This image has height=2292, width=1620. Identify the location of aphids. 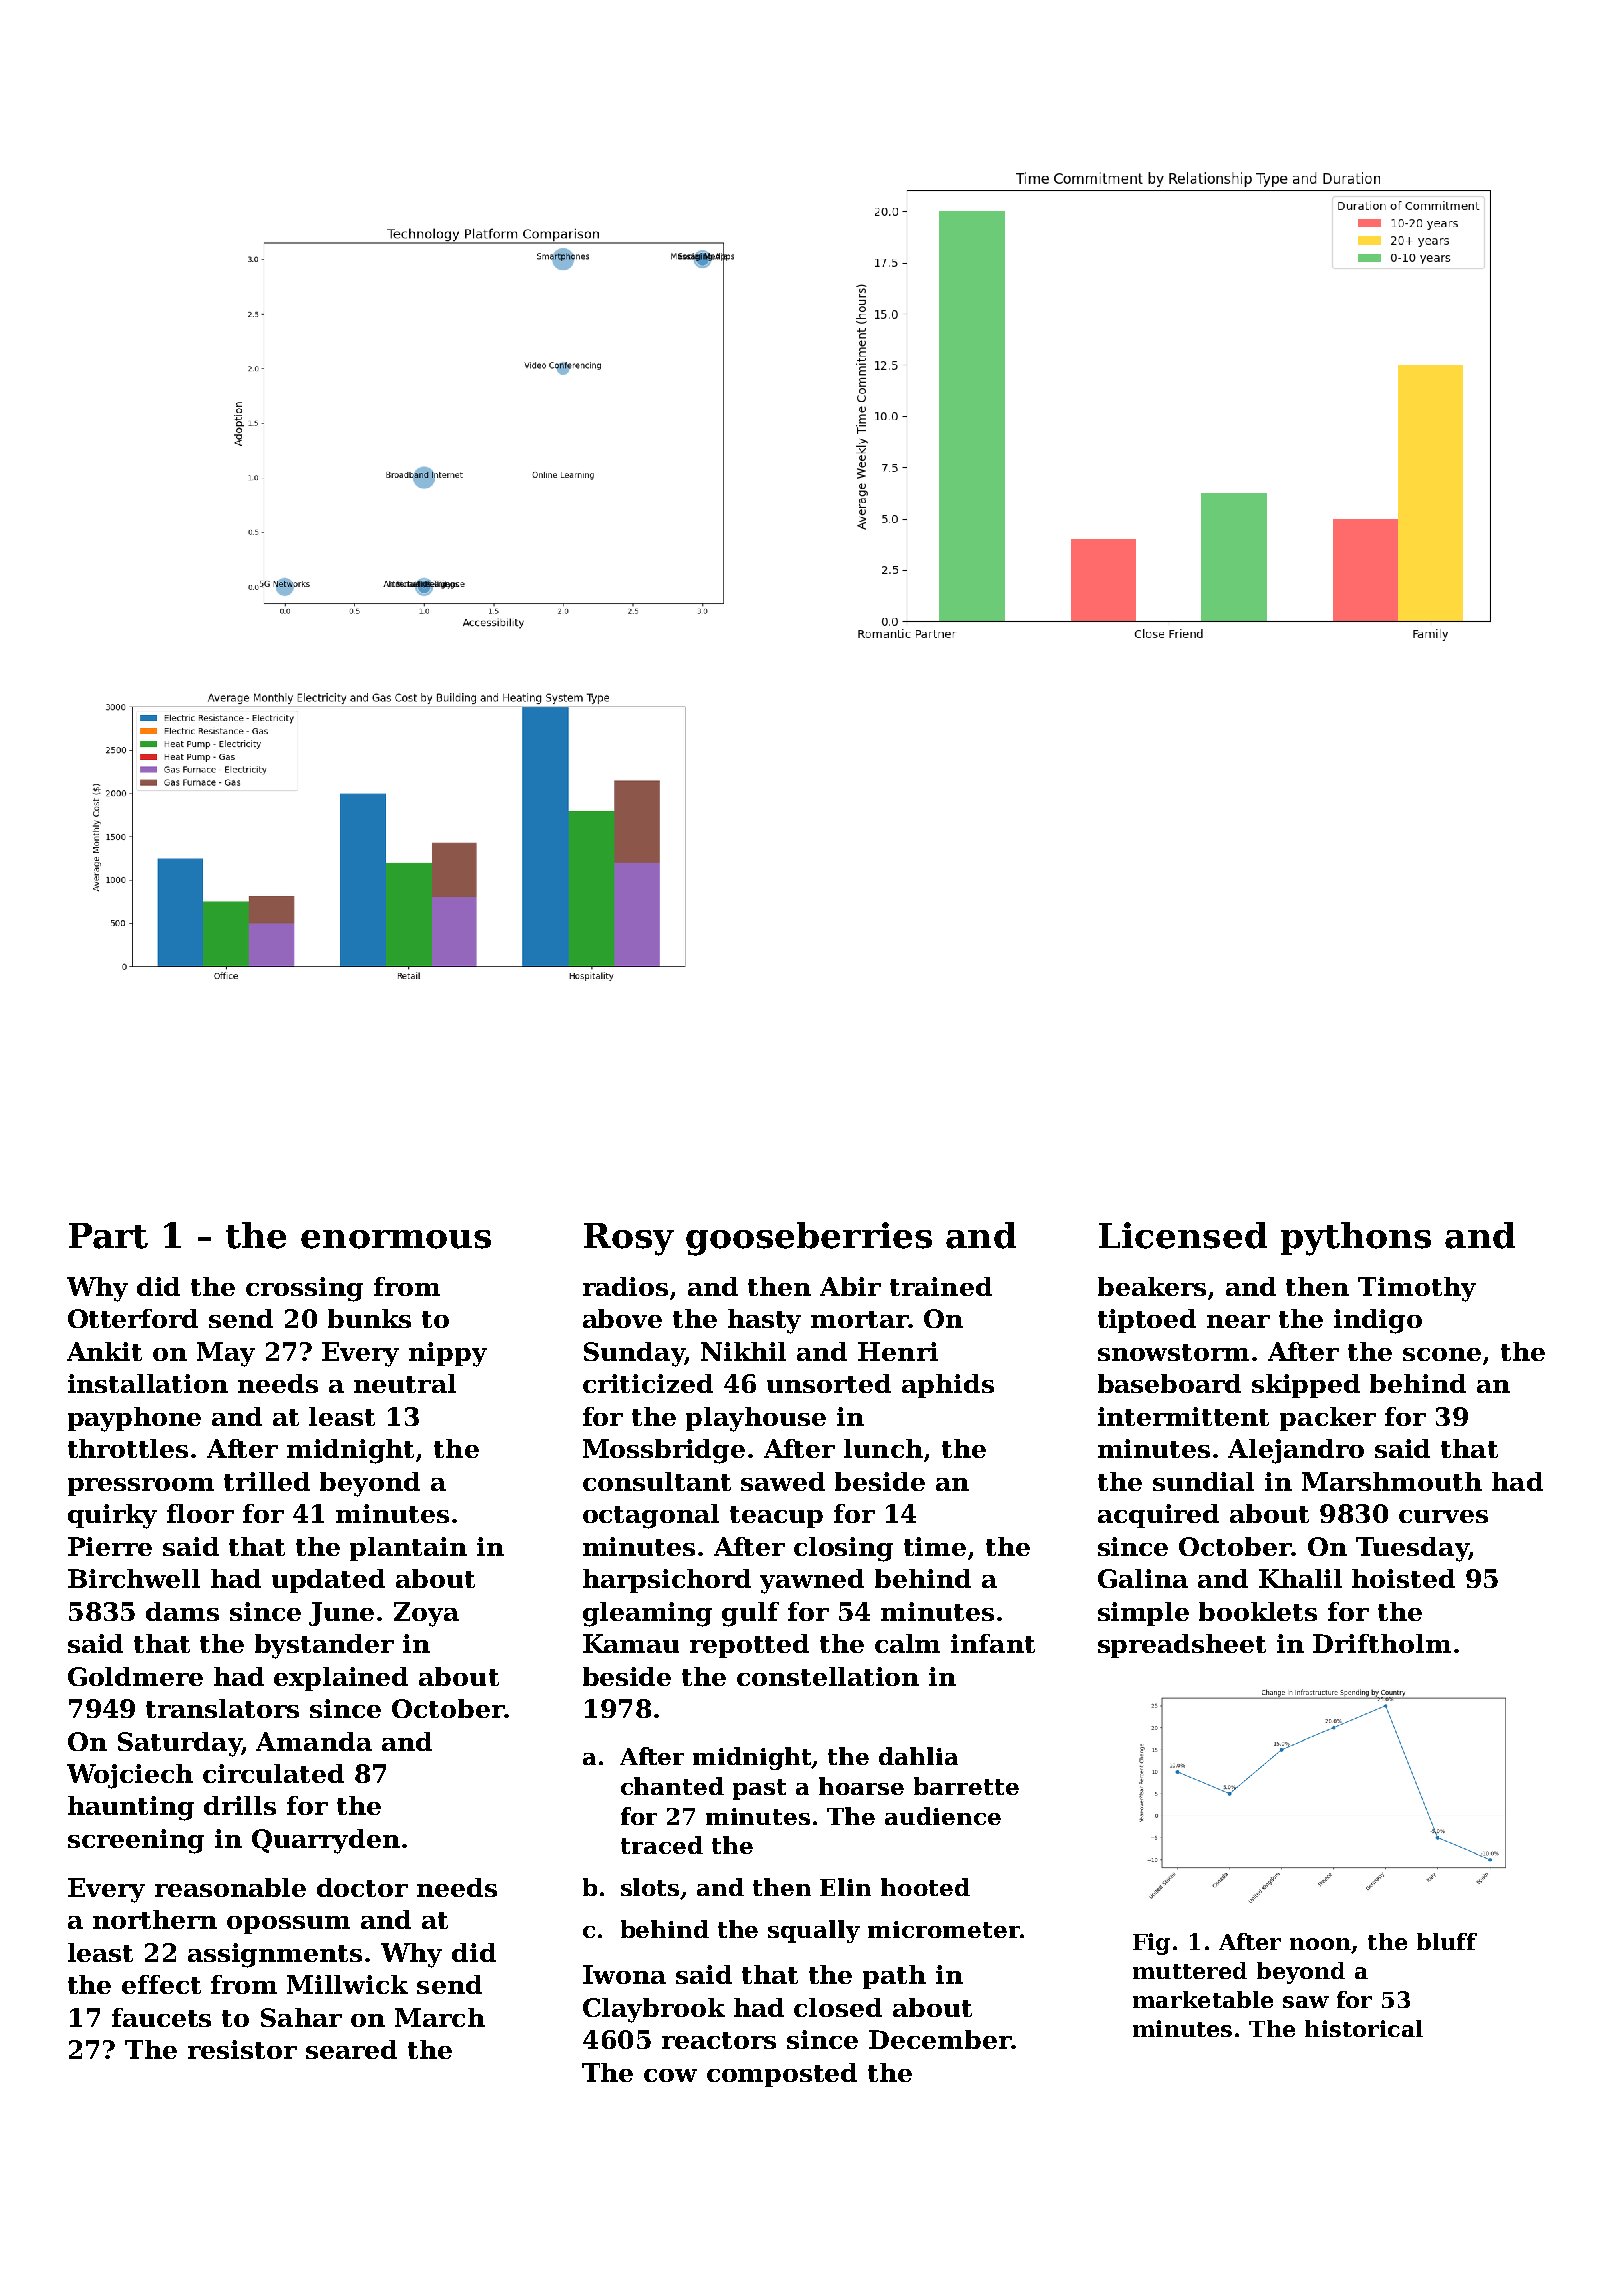
(948, 1386).
